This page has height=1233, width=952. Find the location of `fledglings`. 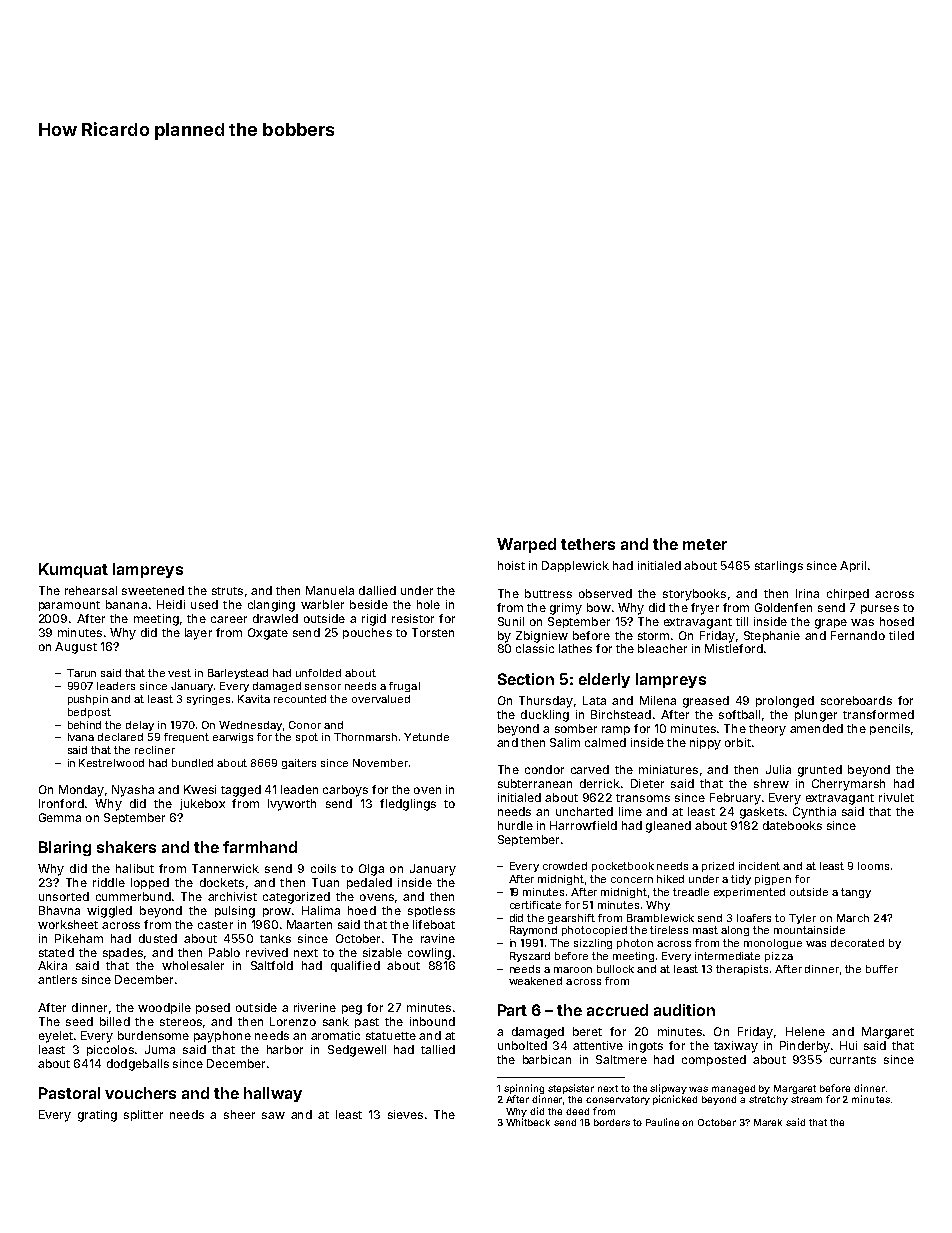

fledglings is located at coordinates (408, 805).
